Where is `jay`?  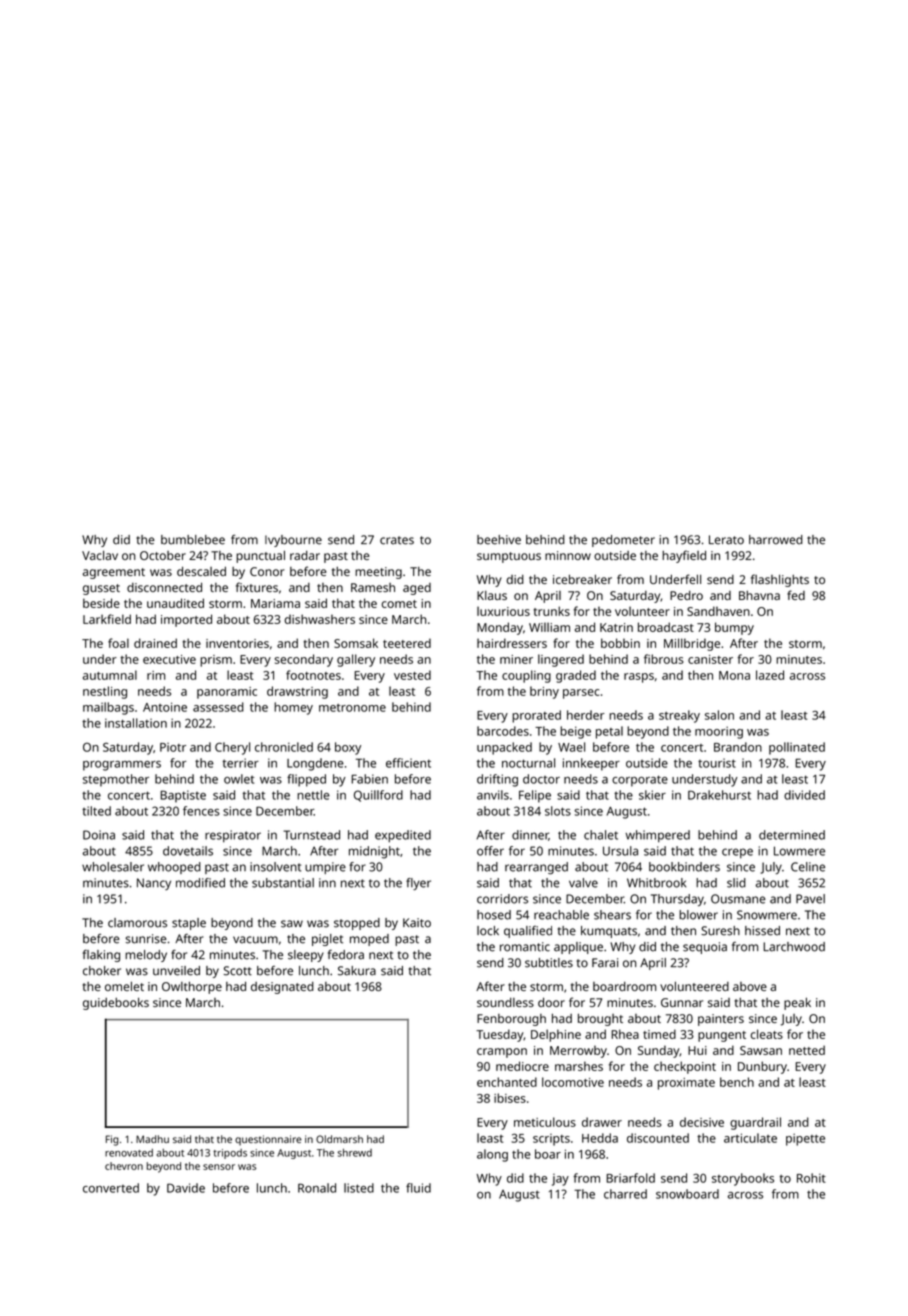
jay is located at coordinates (560, 1180).
